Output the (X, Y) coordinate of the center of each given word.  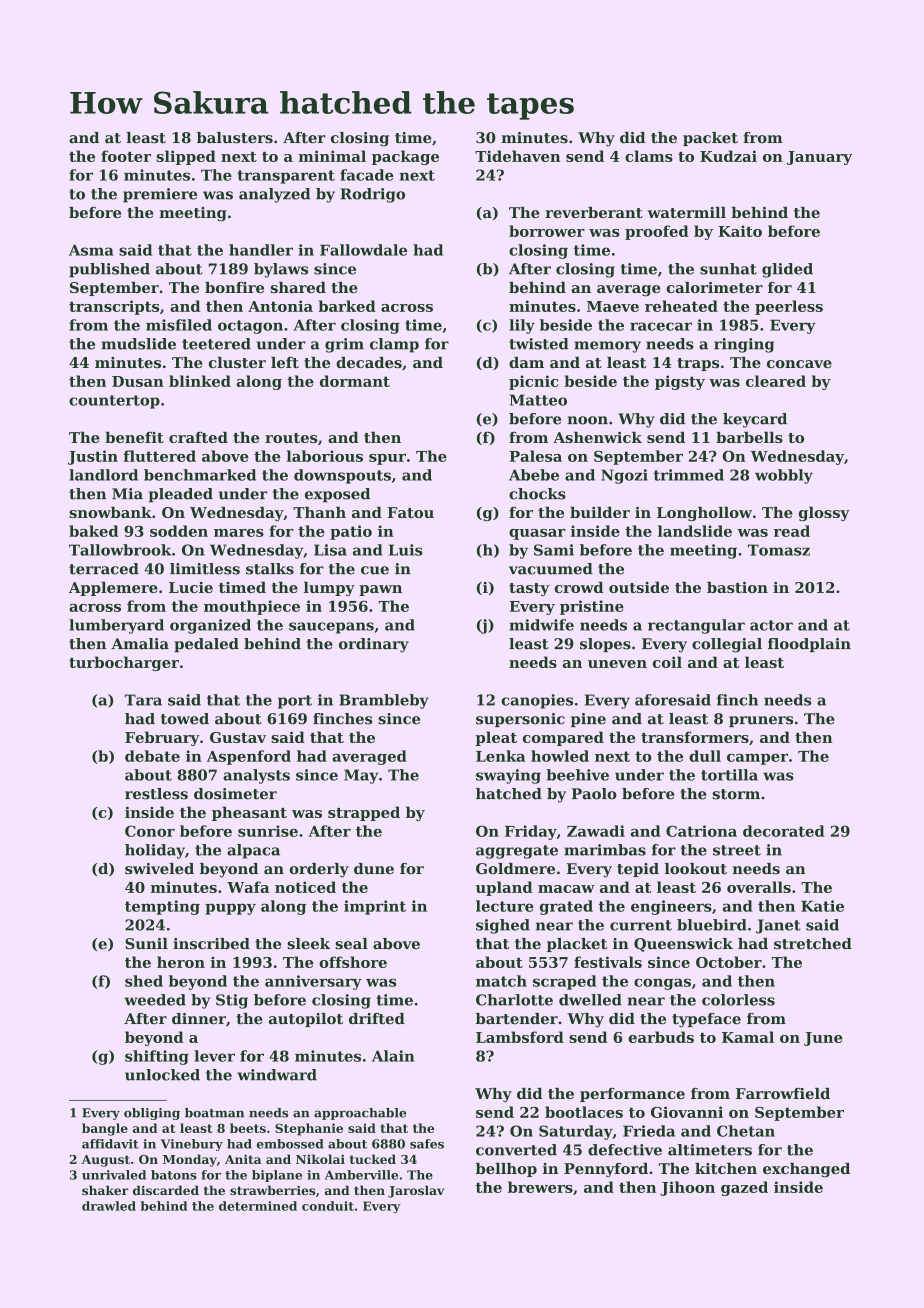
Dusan (138, 381)
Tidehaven (518, 156)
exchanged (806, 1170)
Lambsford (520, 1037)
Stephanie (309, 1129)
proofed (657, 232)
